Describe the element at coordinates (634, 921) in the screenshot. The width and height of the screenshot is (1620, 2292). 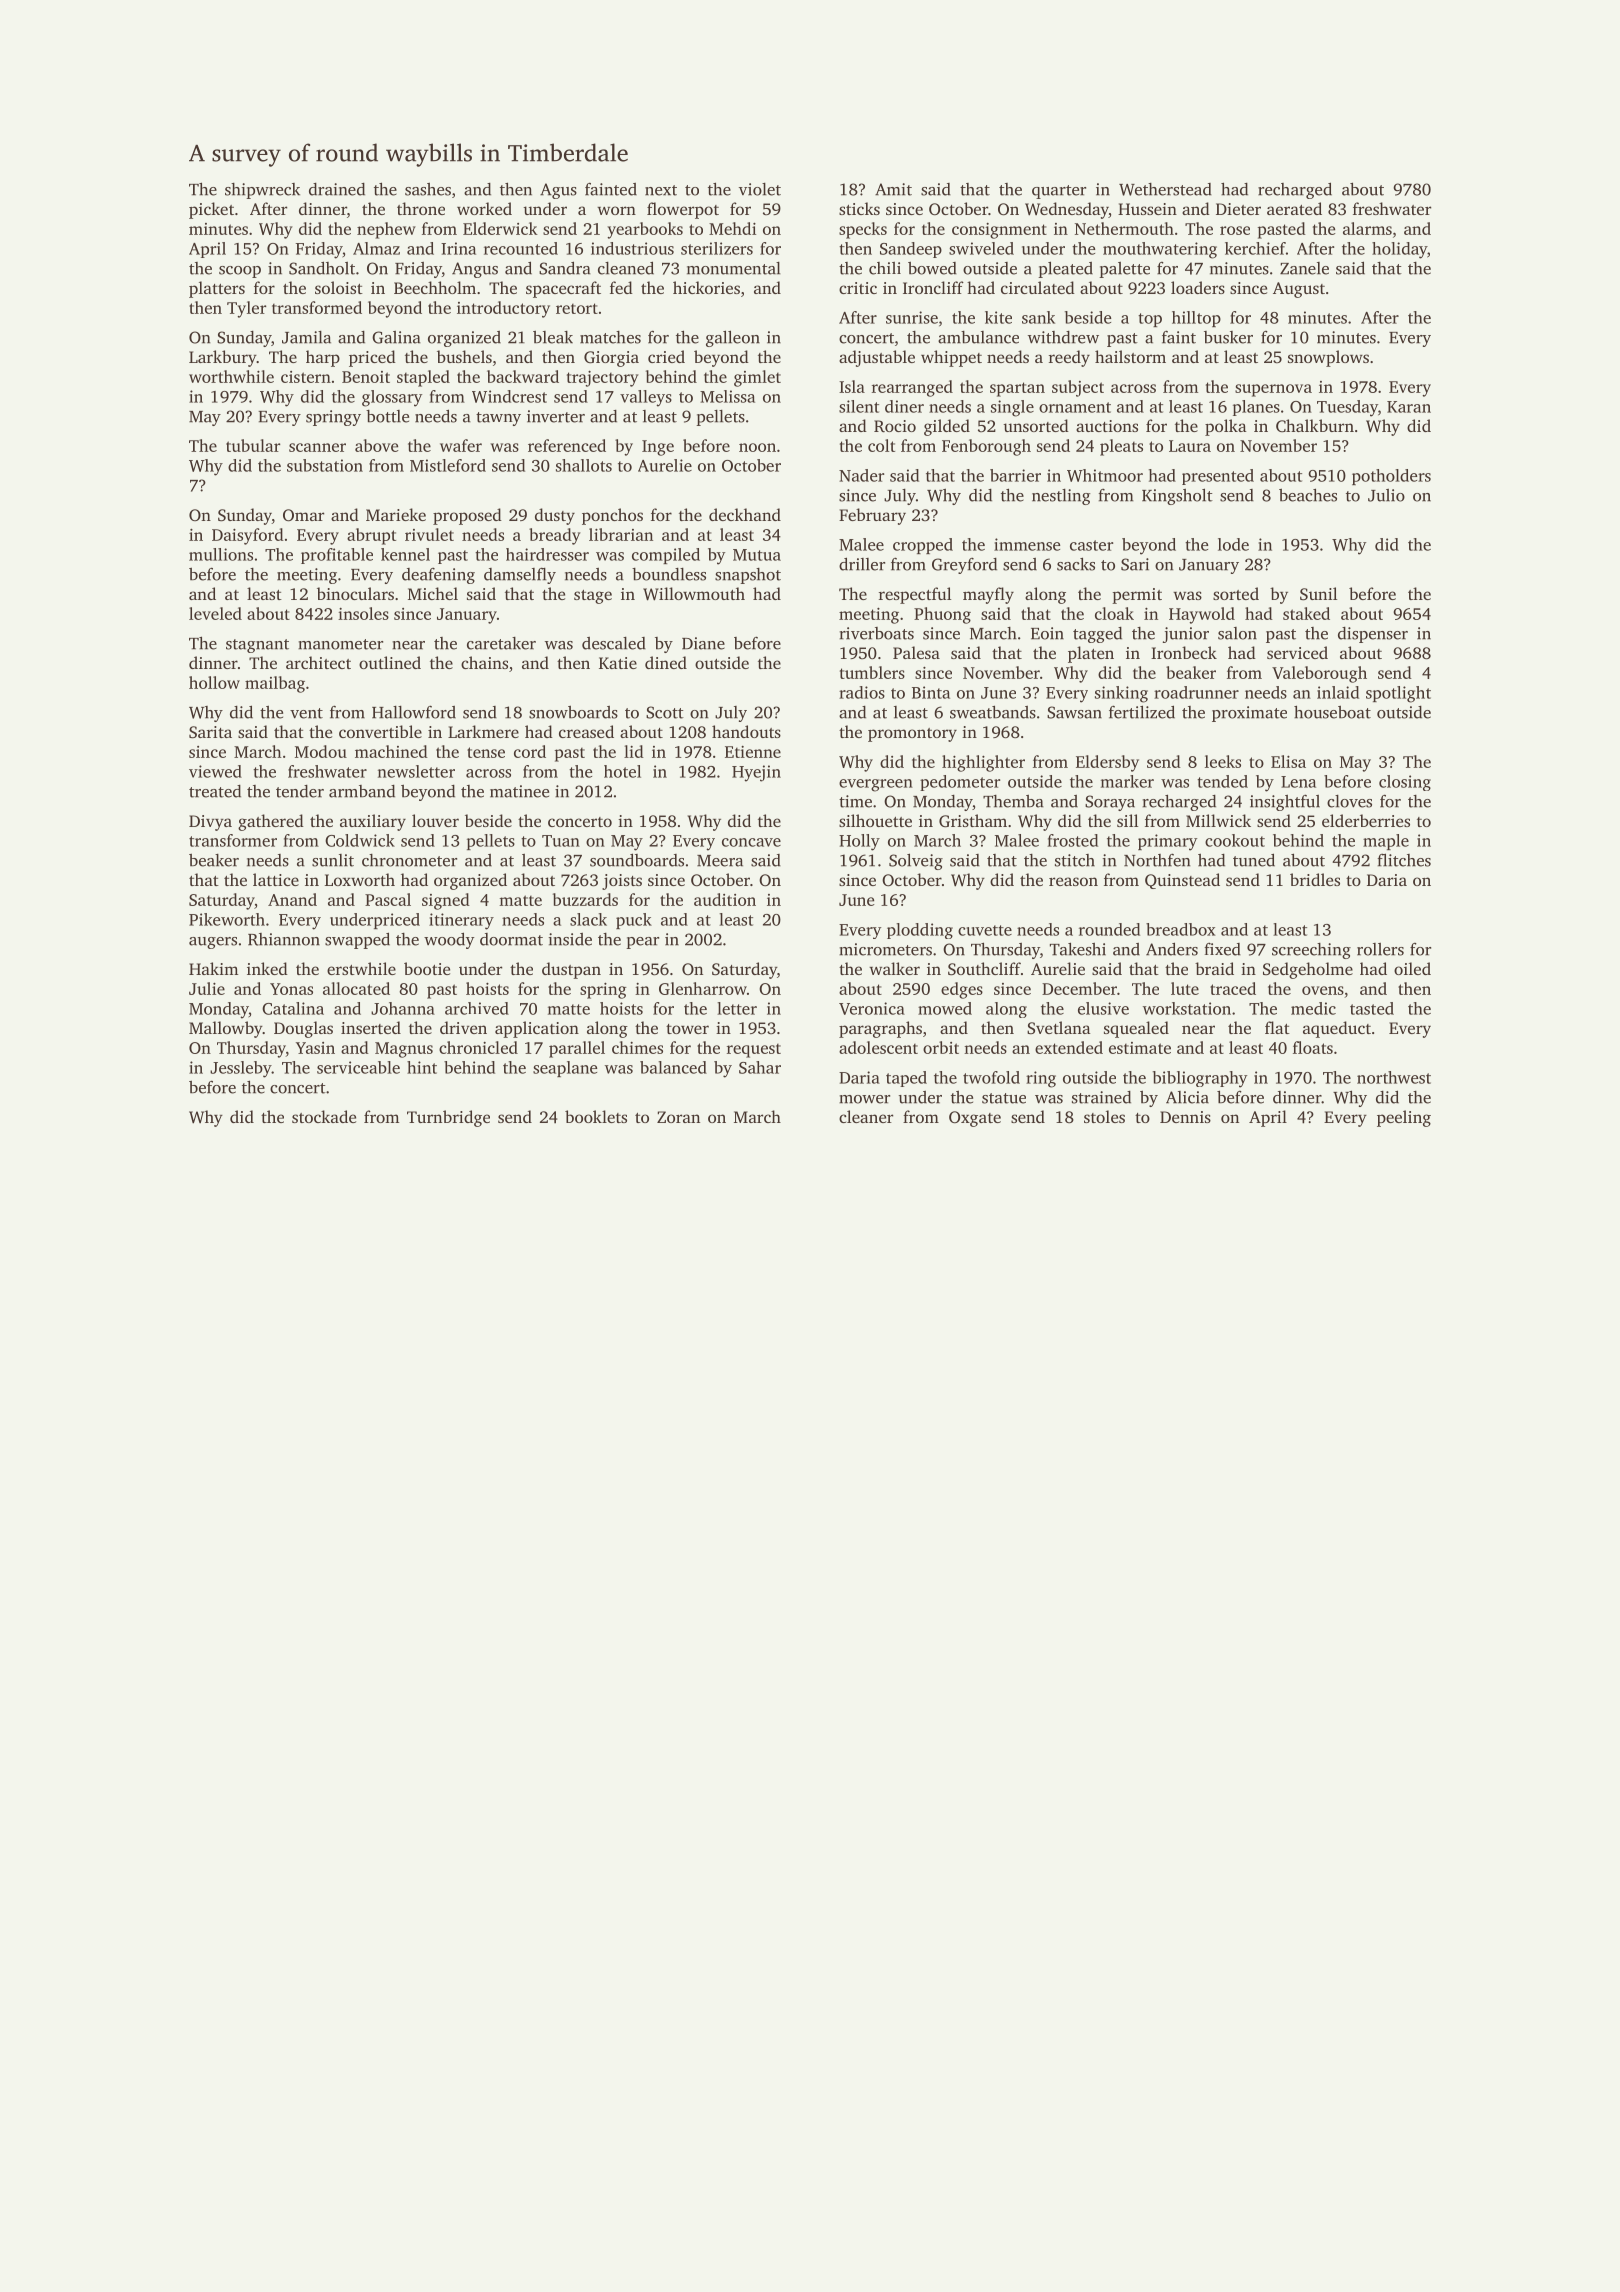
I see `puck` at that location.
